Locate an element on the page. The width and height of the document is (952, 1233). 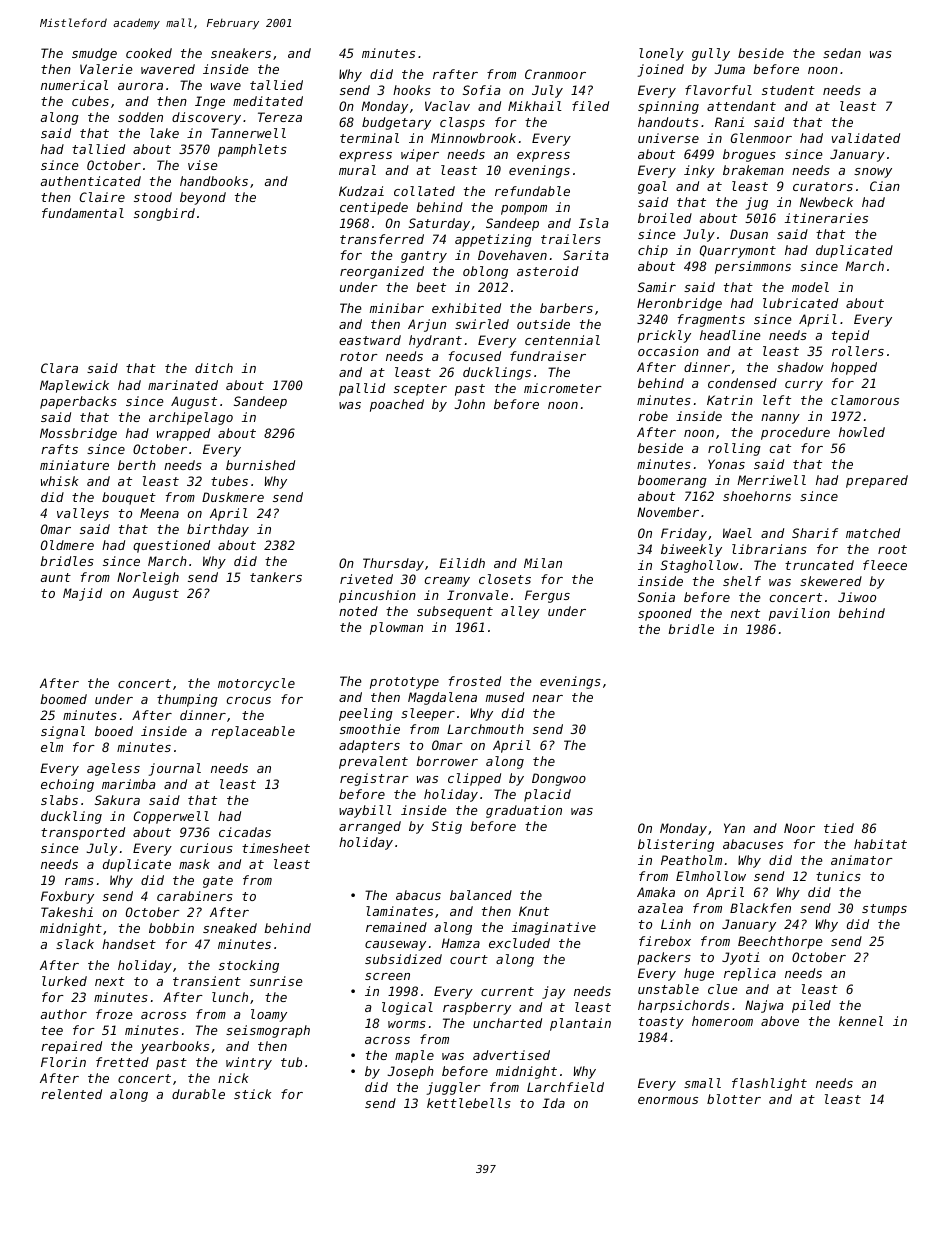
cicadas is located at coordinates (245, 832).
